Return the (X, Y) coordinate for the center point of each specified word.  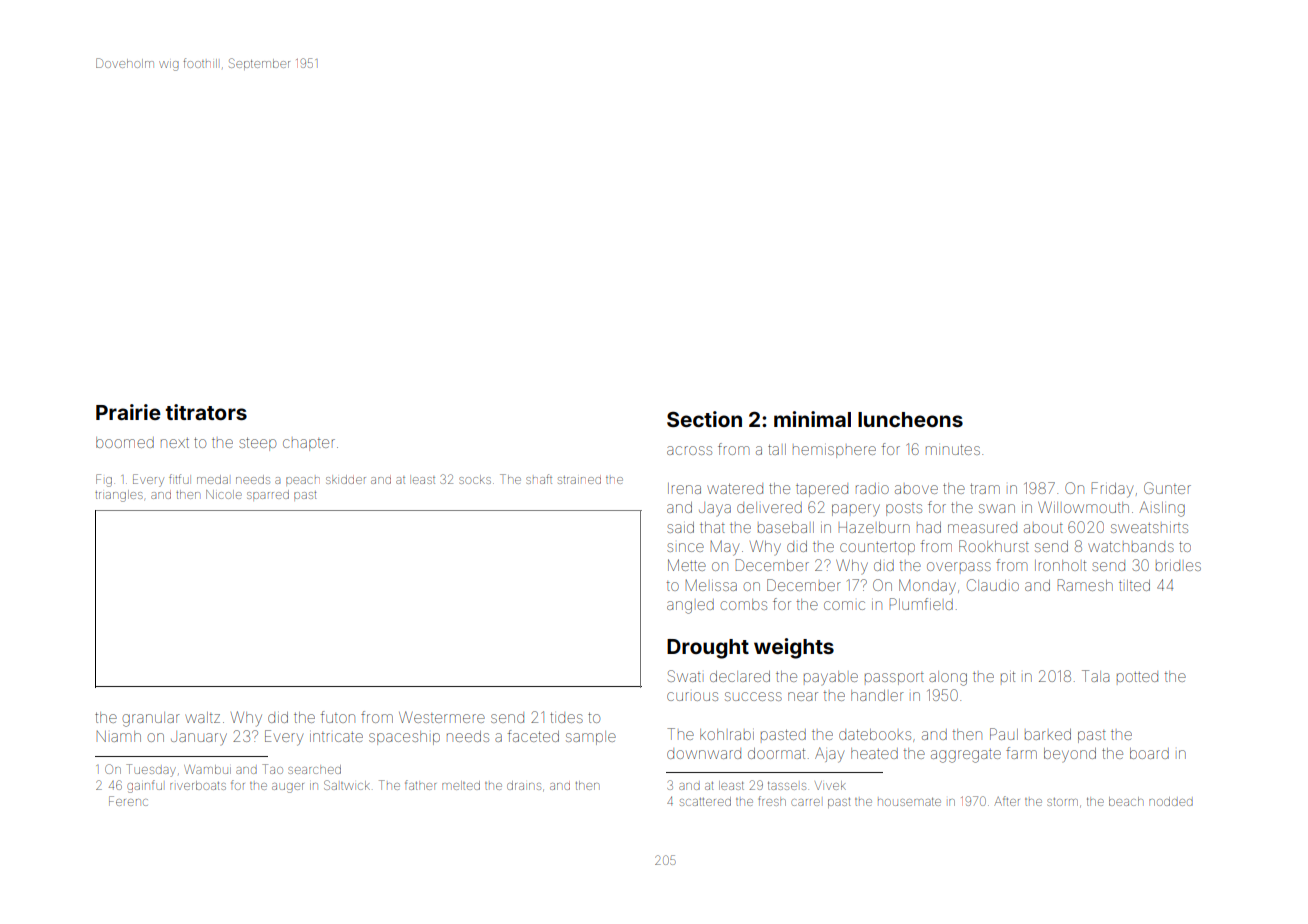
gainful (144, 786)
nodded (1171, 801)
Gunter (1167, 488)
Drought (708, 649)
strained (579, 480)
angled (690, 606)
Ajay (829, 755)
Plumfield (921, 604)
